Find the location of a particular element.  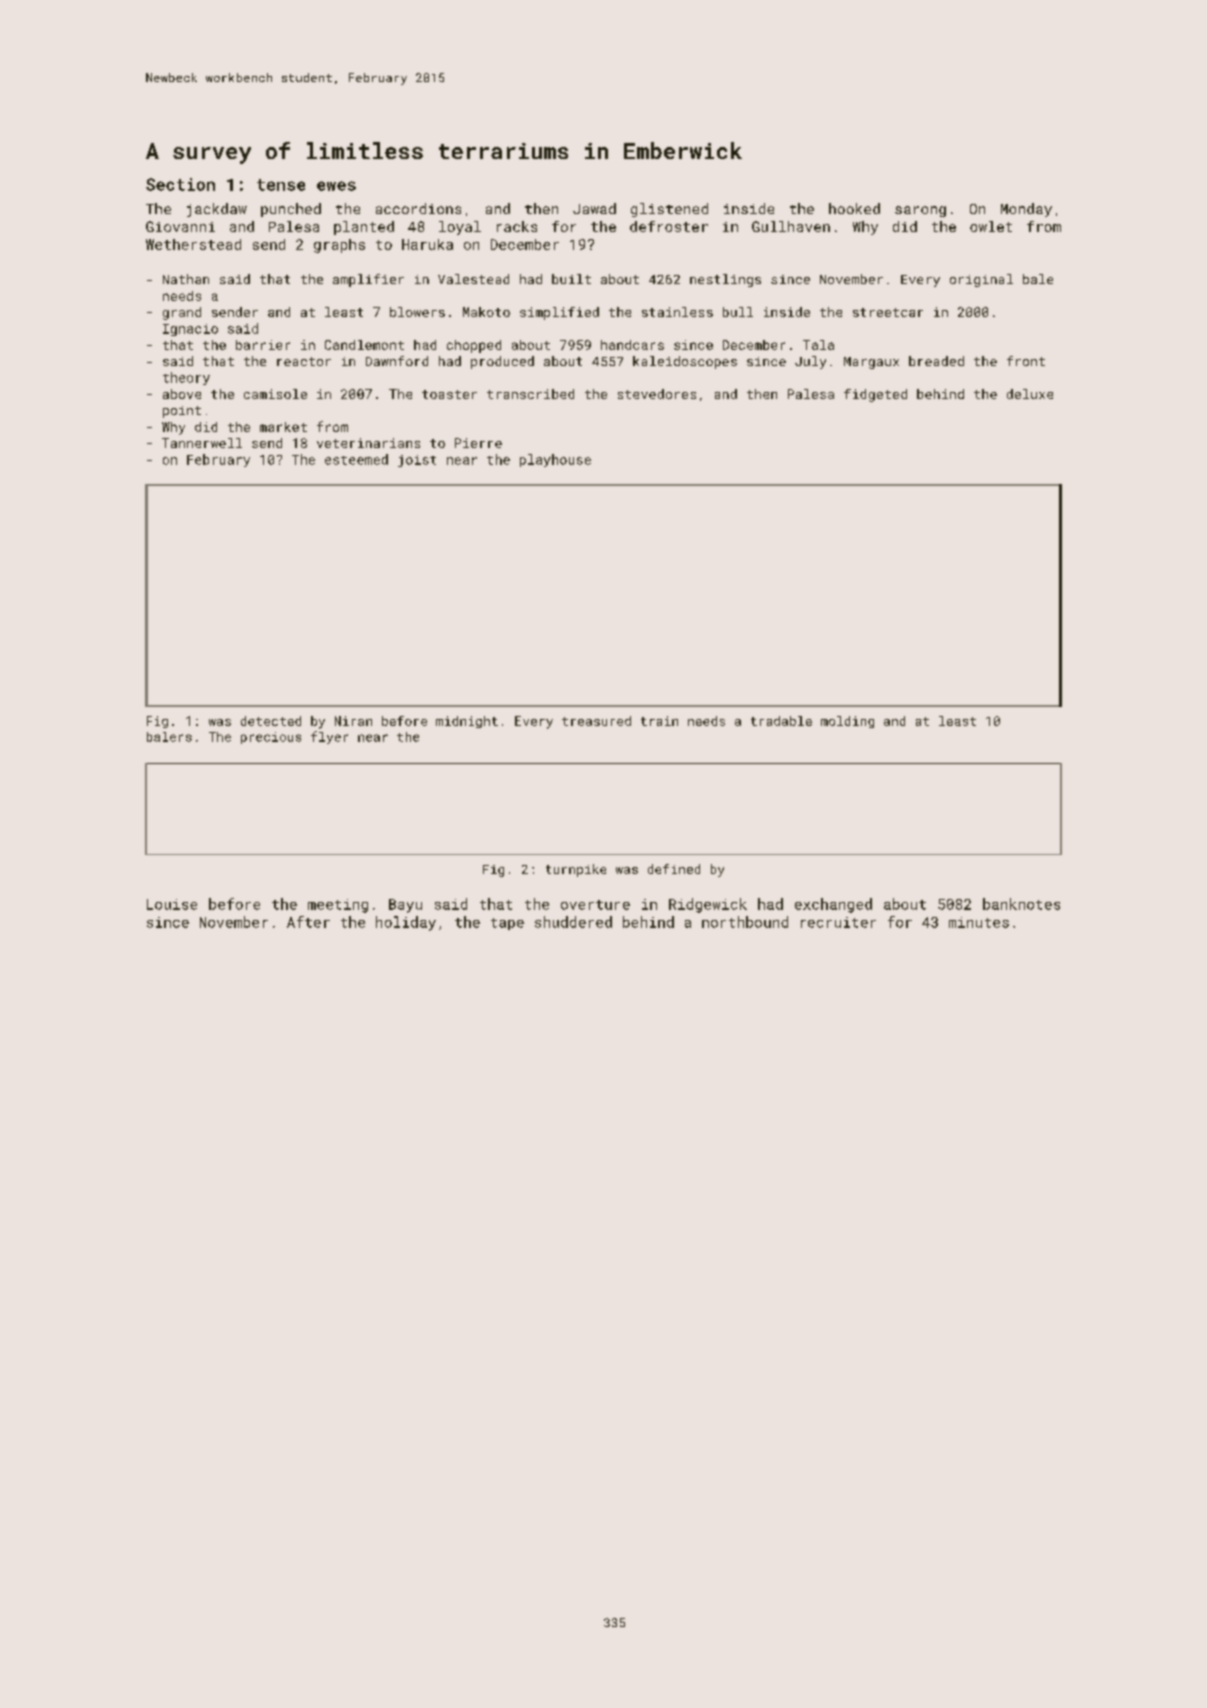

molding is located at coordinates (847, 722).
